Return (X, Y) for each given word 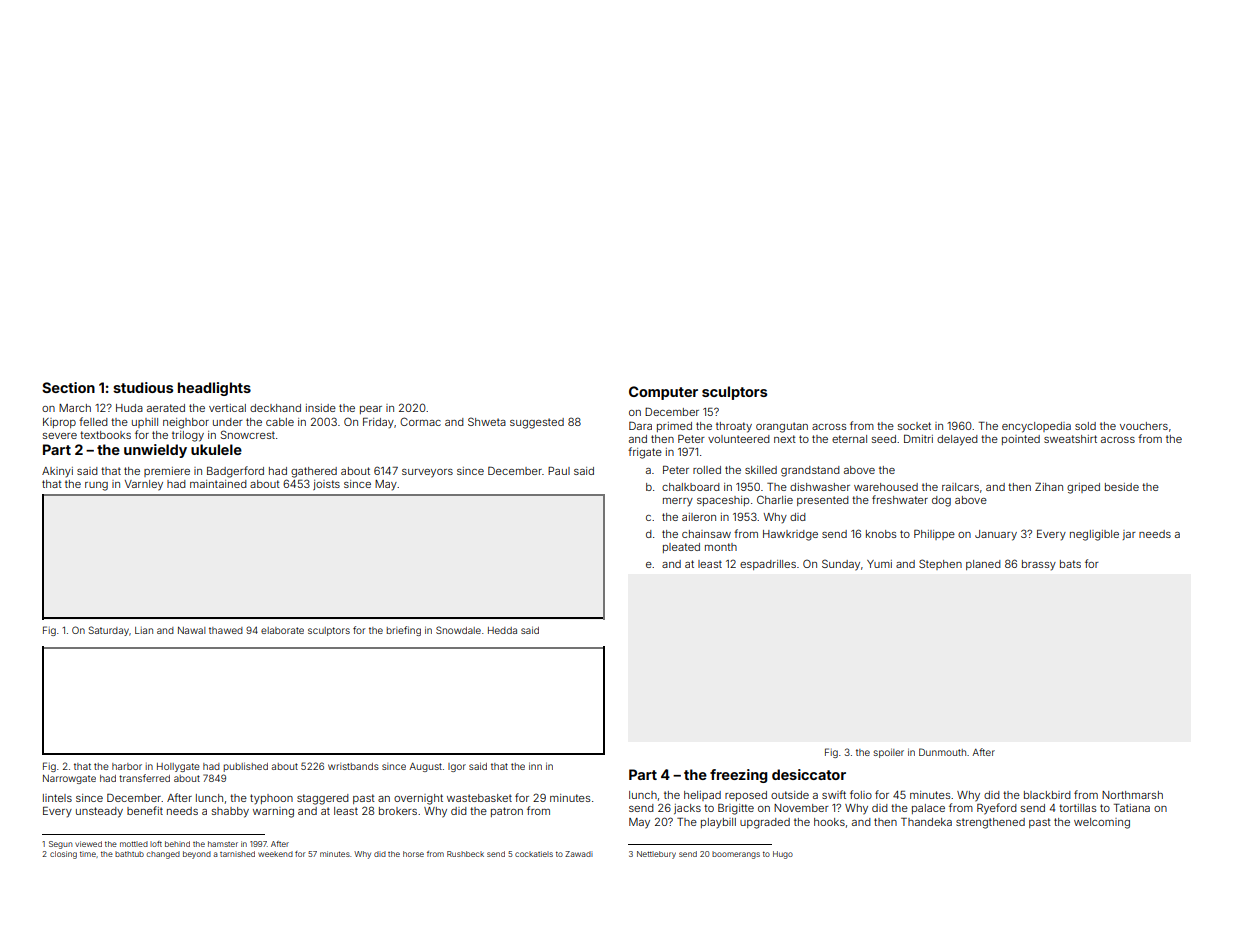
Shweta (487, 421)
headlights (214, 389)
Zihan (1049, 487)
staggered (323, 799)
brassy (1039, 565)
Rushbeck (465, 854)
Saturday (108, 631)
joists (326, 485)
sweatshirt (1070, 439)
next (785, 439)
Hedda (502, 630)
